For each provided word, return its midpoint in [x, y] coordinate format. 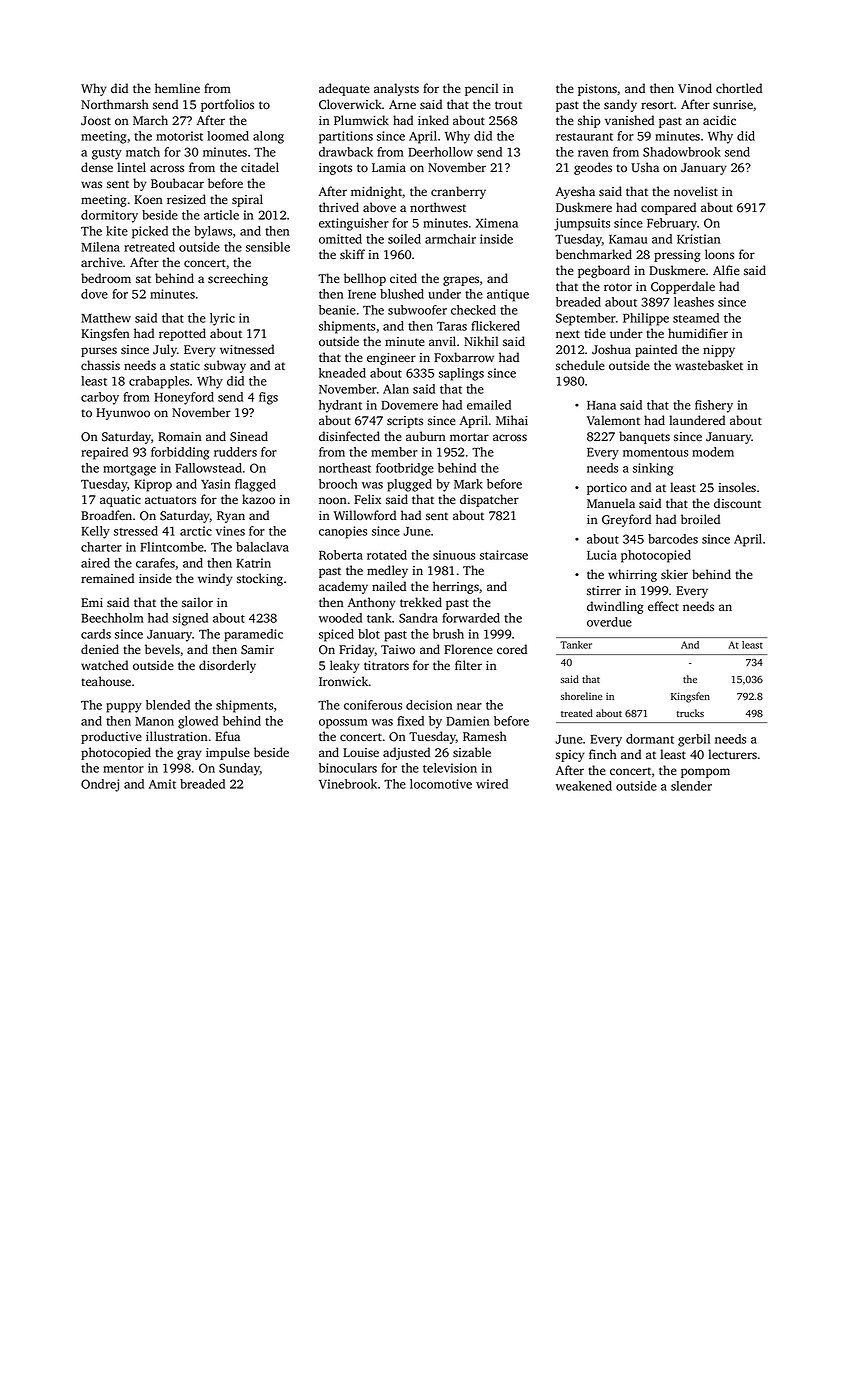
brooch [338, 484]
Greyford [626, 520]
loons [719, 254]
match [143, 152]
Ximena [497, 223]
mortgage [129, 470]
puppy [124, 708]
